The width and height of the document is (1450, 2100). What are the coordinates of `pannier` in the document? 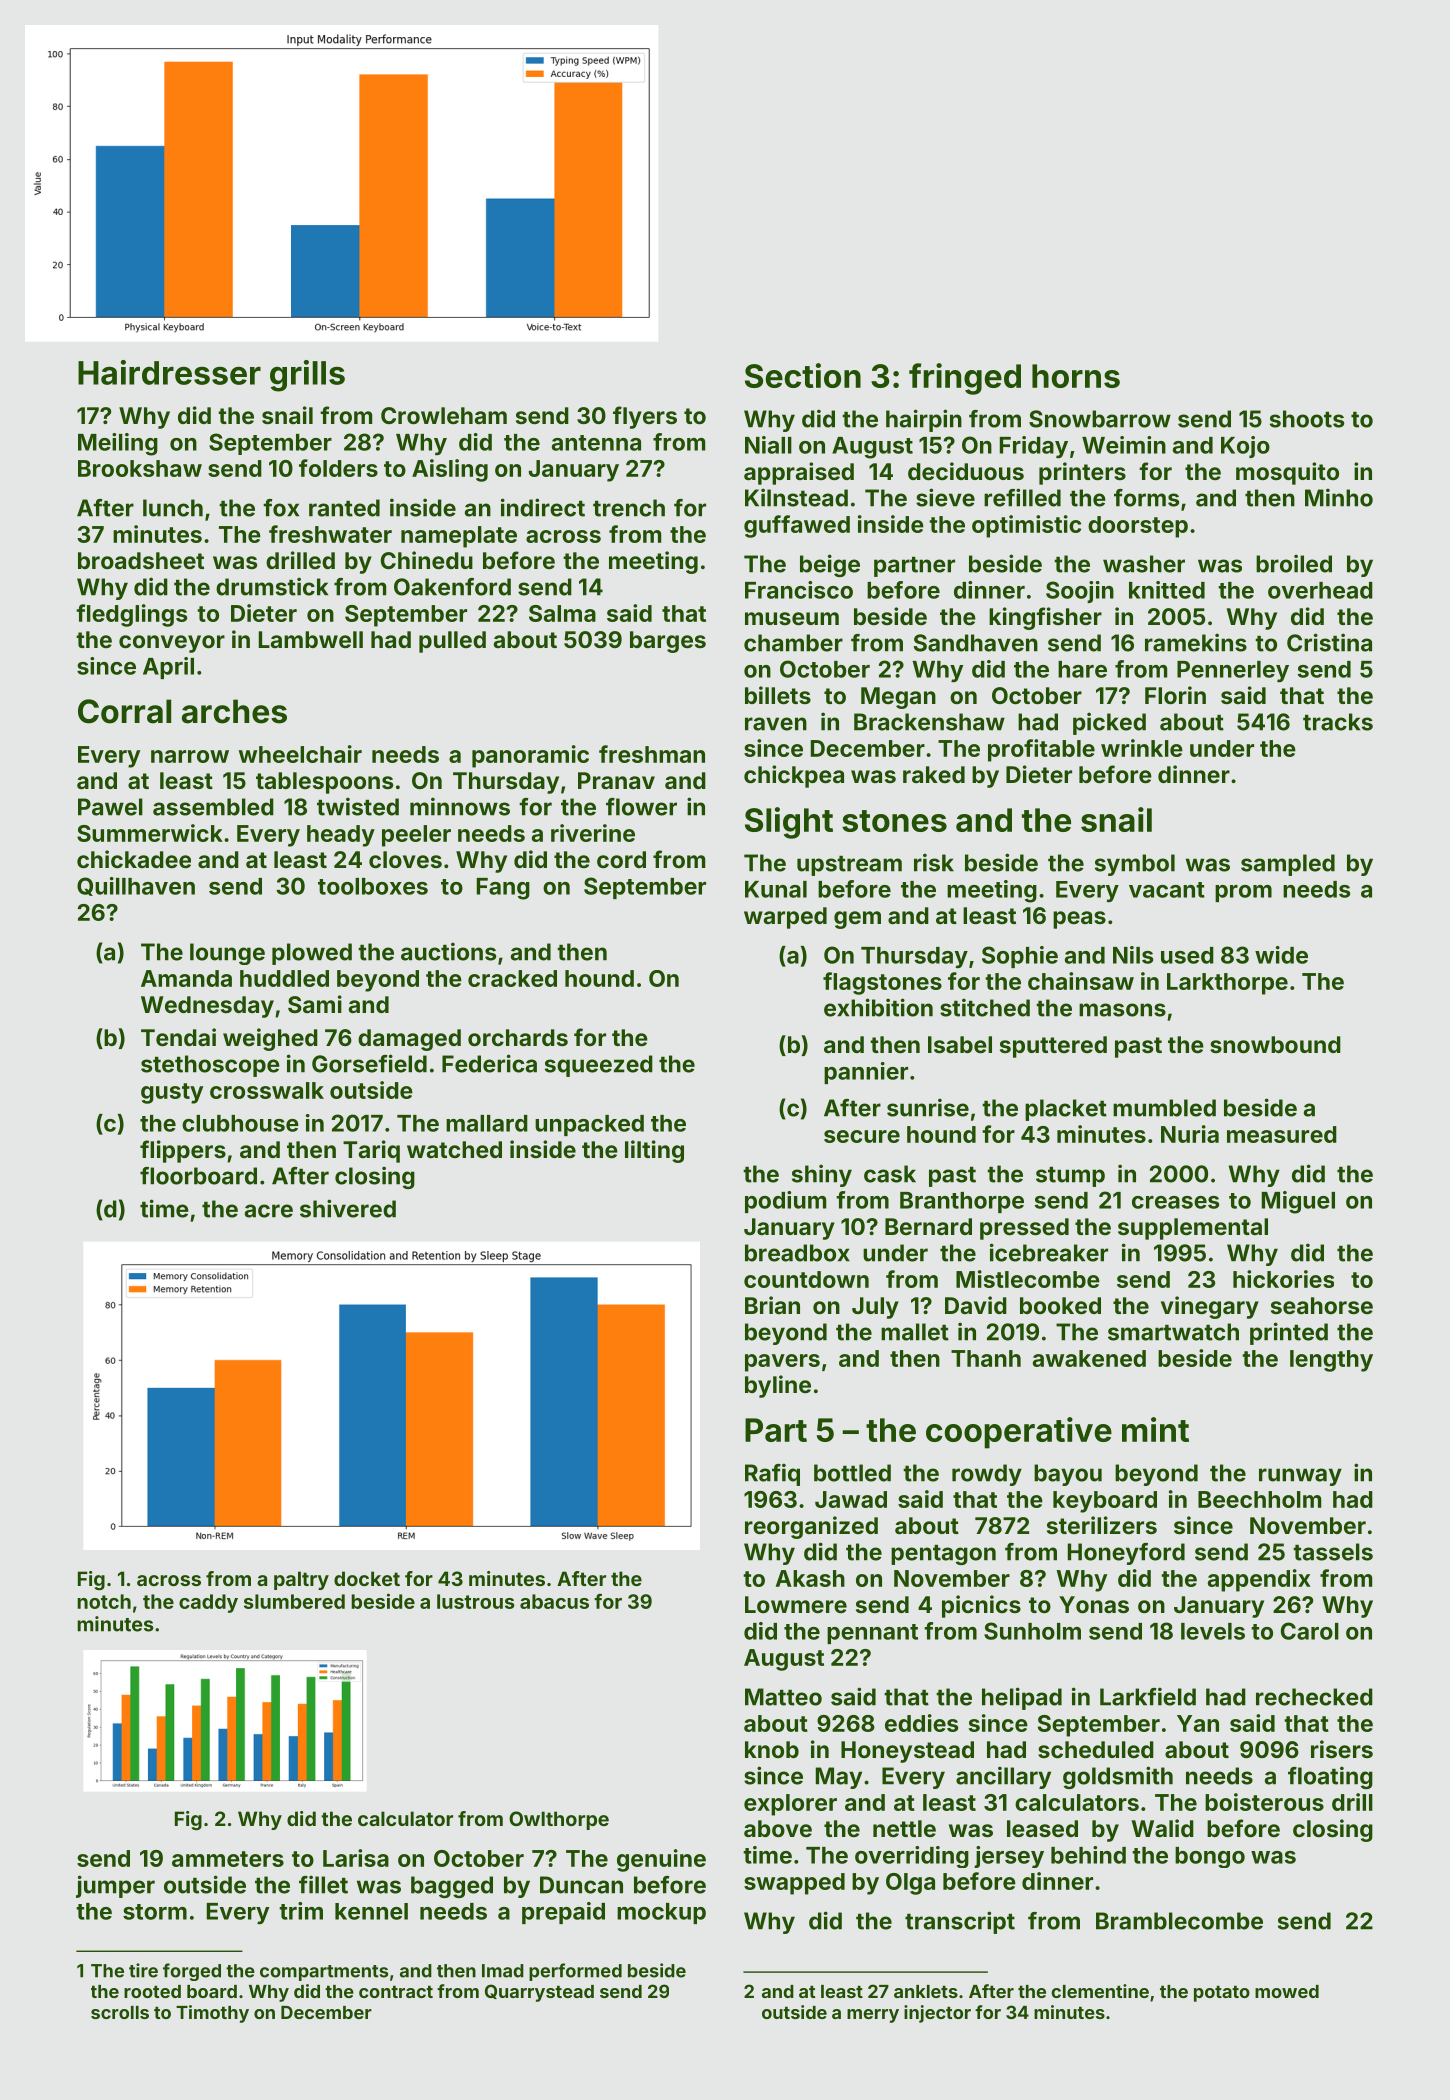 It's located at (866, 1073).
